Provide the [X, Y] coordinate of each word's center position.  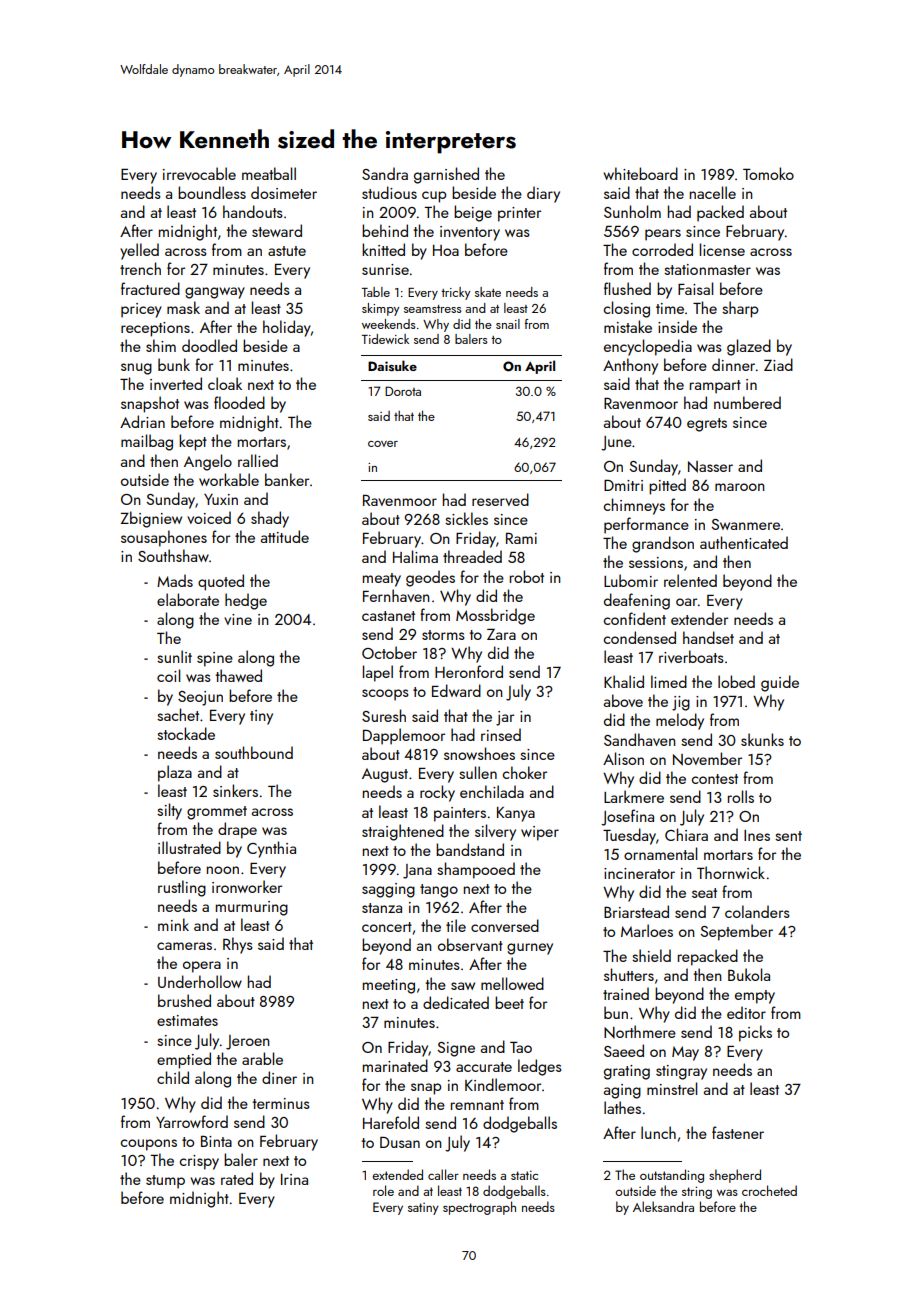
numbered [747, 402]
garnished [446, 175]
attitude [285, 536]
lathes [622, 1107]
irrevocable [199, 173]
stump [165, 1182]
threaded [472, 556]
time [670, 308]
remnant [477, 1105]
